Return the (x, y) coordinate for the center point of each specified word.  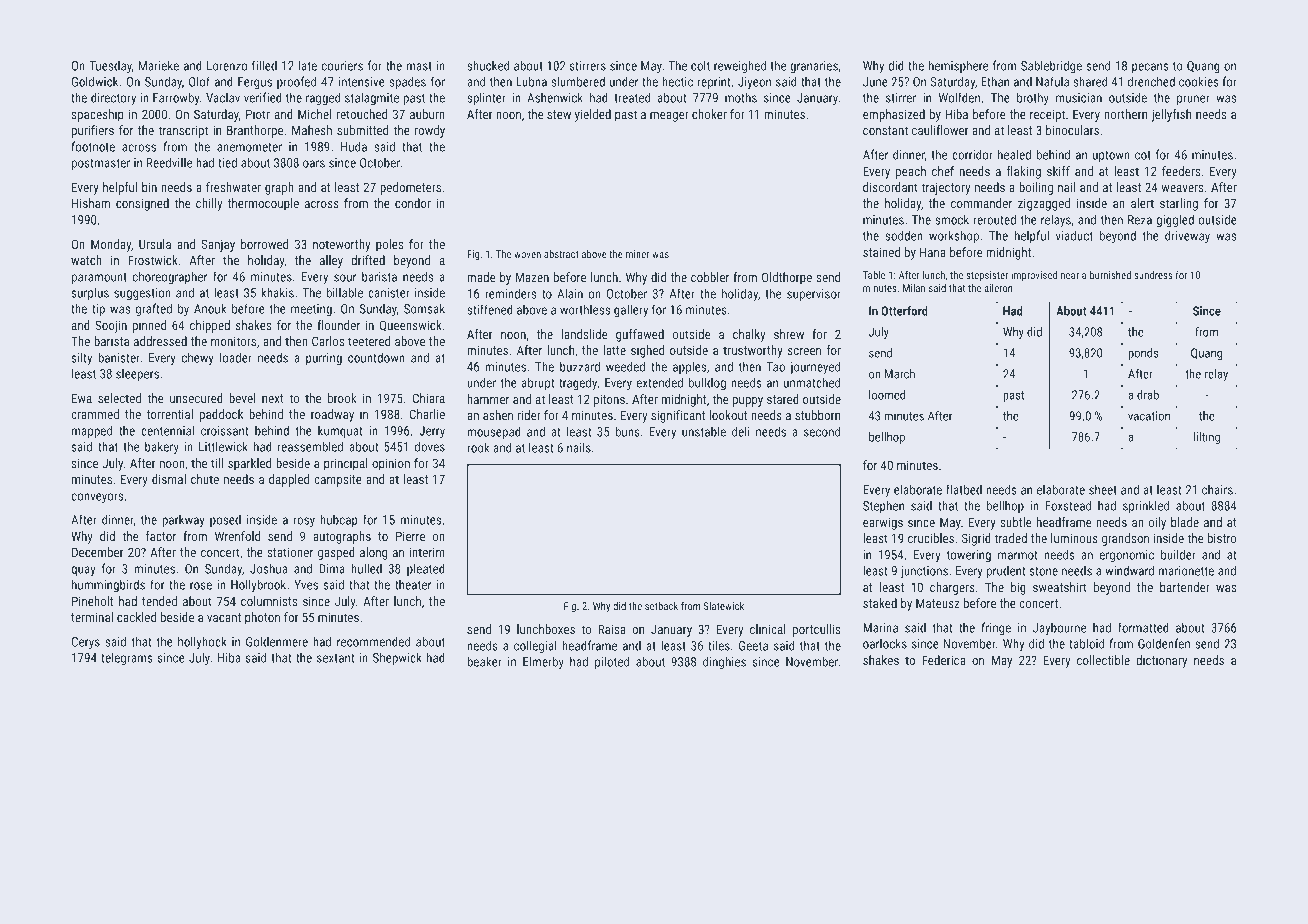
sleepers (137, 375)
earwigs (883, 523)
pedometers (410, 188)
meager (669, 117)
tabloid (1086, 643)
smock (952, 219)
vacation (1149, 416)
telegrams (127, 658)
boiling (1036, 188)
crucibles (931, 538)
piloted (612, 662)
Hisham (91, 203)
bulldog (707, 383)
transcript (183, 131)
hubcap (339, 520)
